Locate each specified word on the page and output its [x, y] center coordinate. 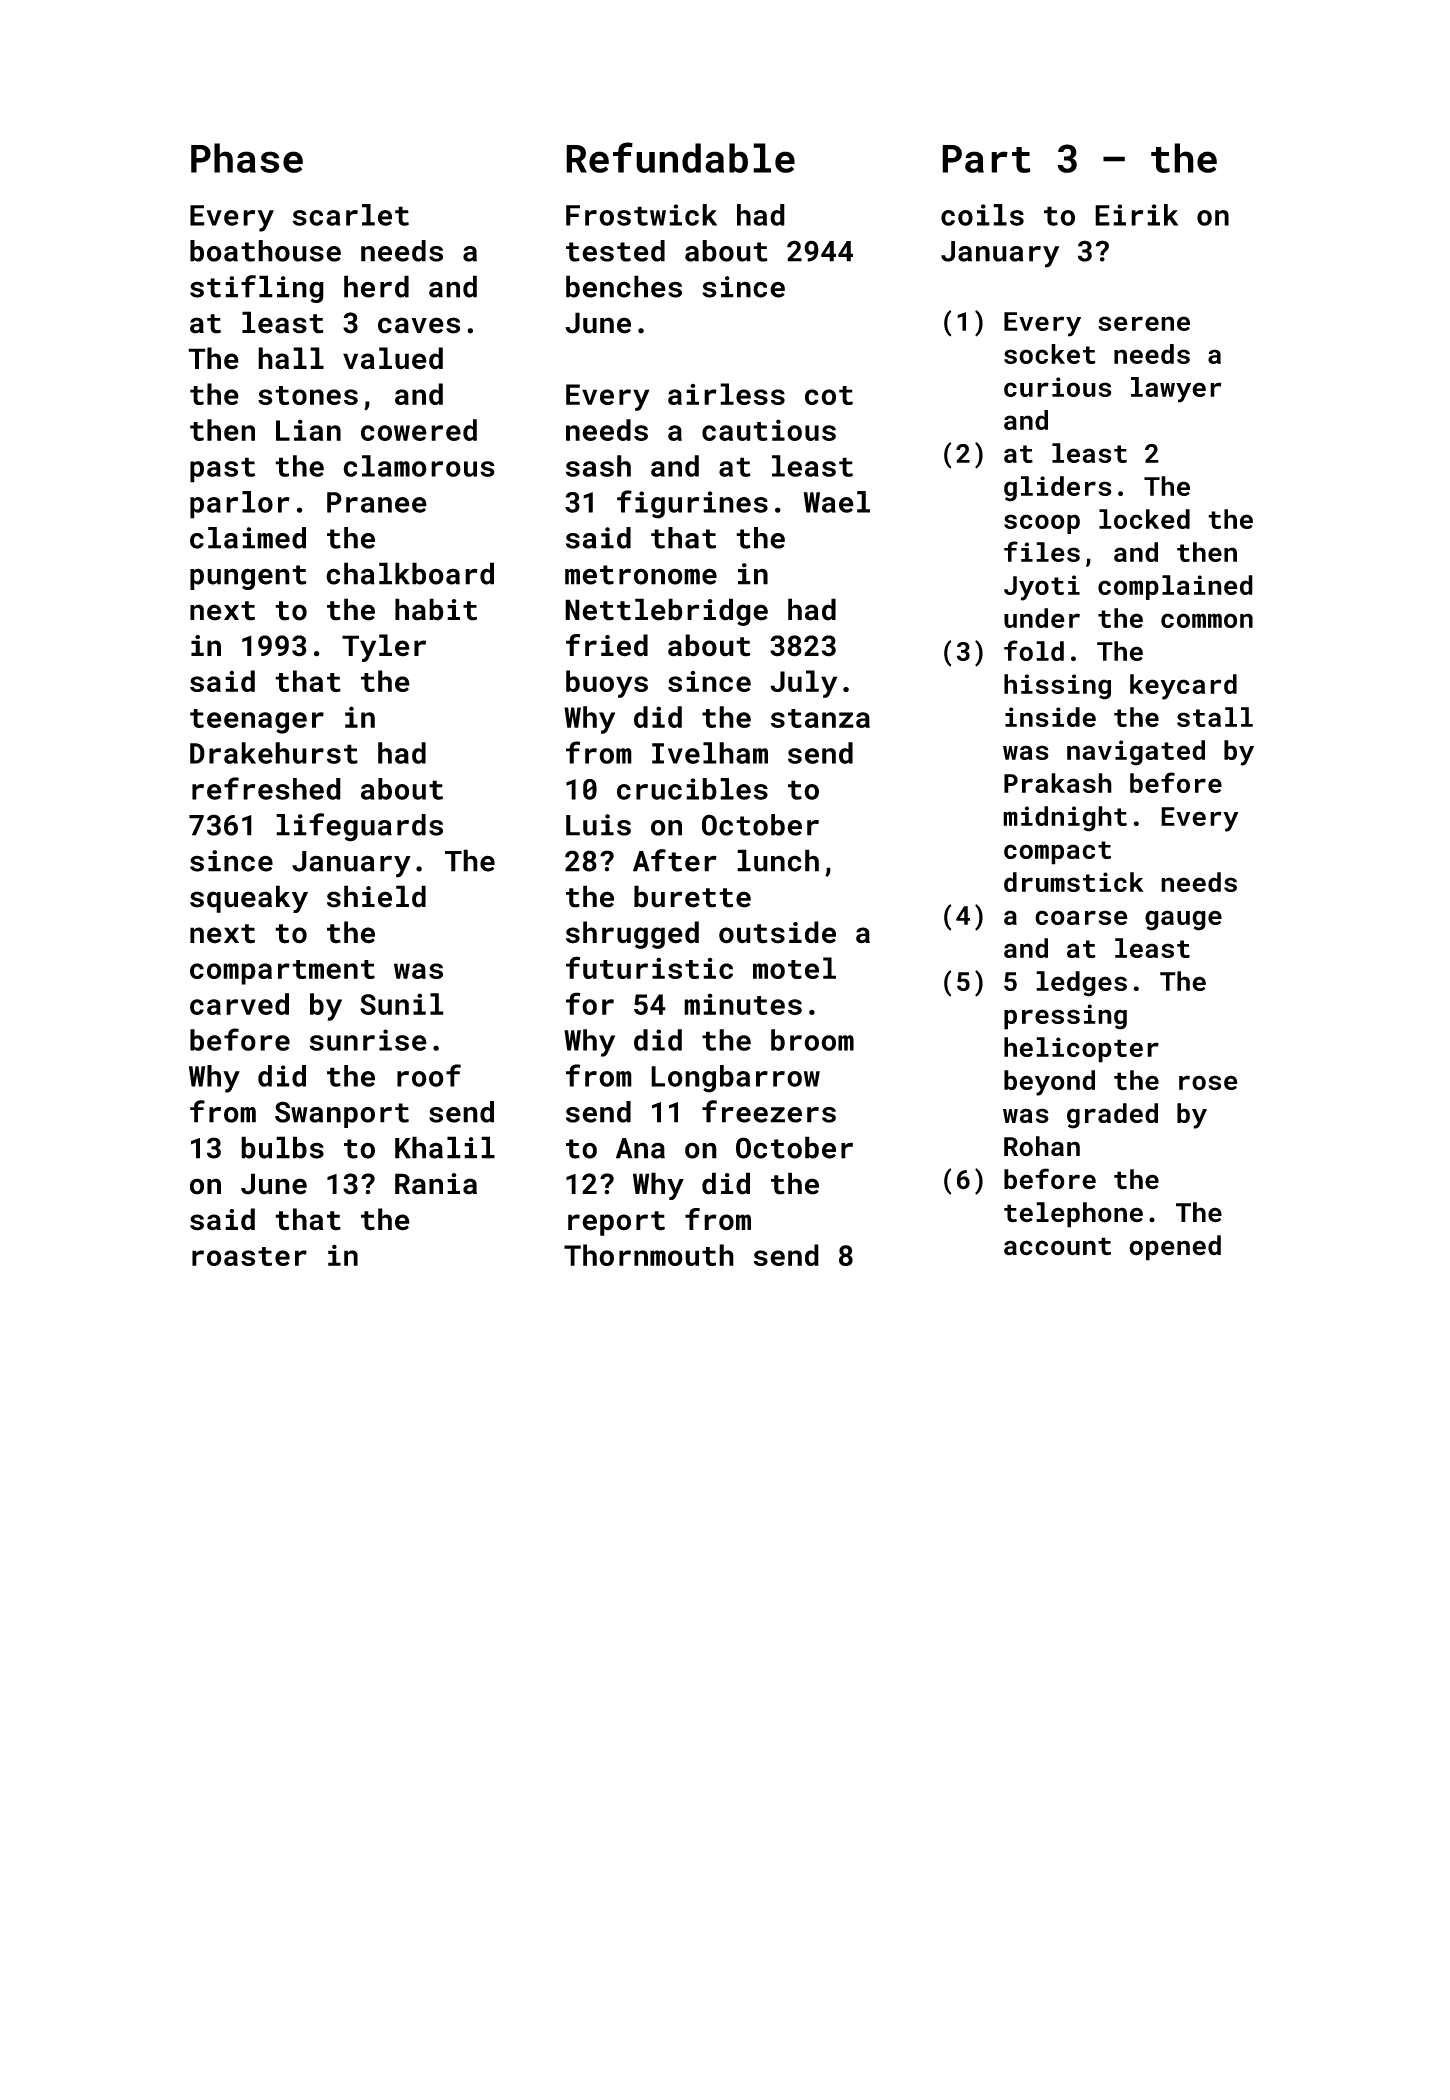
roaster [249, 1256]
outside [777, 932]
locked [1144, 519]
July [803, 684]
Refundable [680, 157]
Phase [247, 158]
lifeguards [359, 827]
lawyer [1176, 390]
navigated [1136, 753]
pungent [248, 577]
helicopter [1081, 1050]
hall [291, 358]
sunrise [368, 1040]
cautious [769, 430]
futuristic [649, 967]
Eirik [1136, 215]
